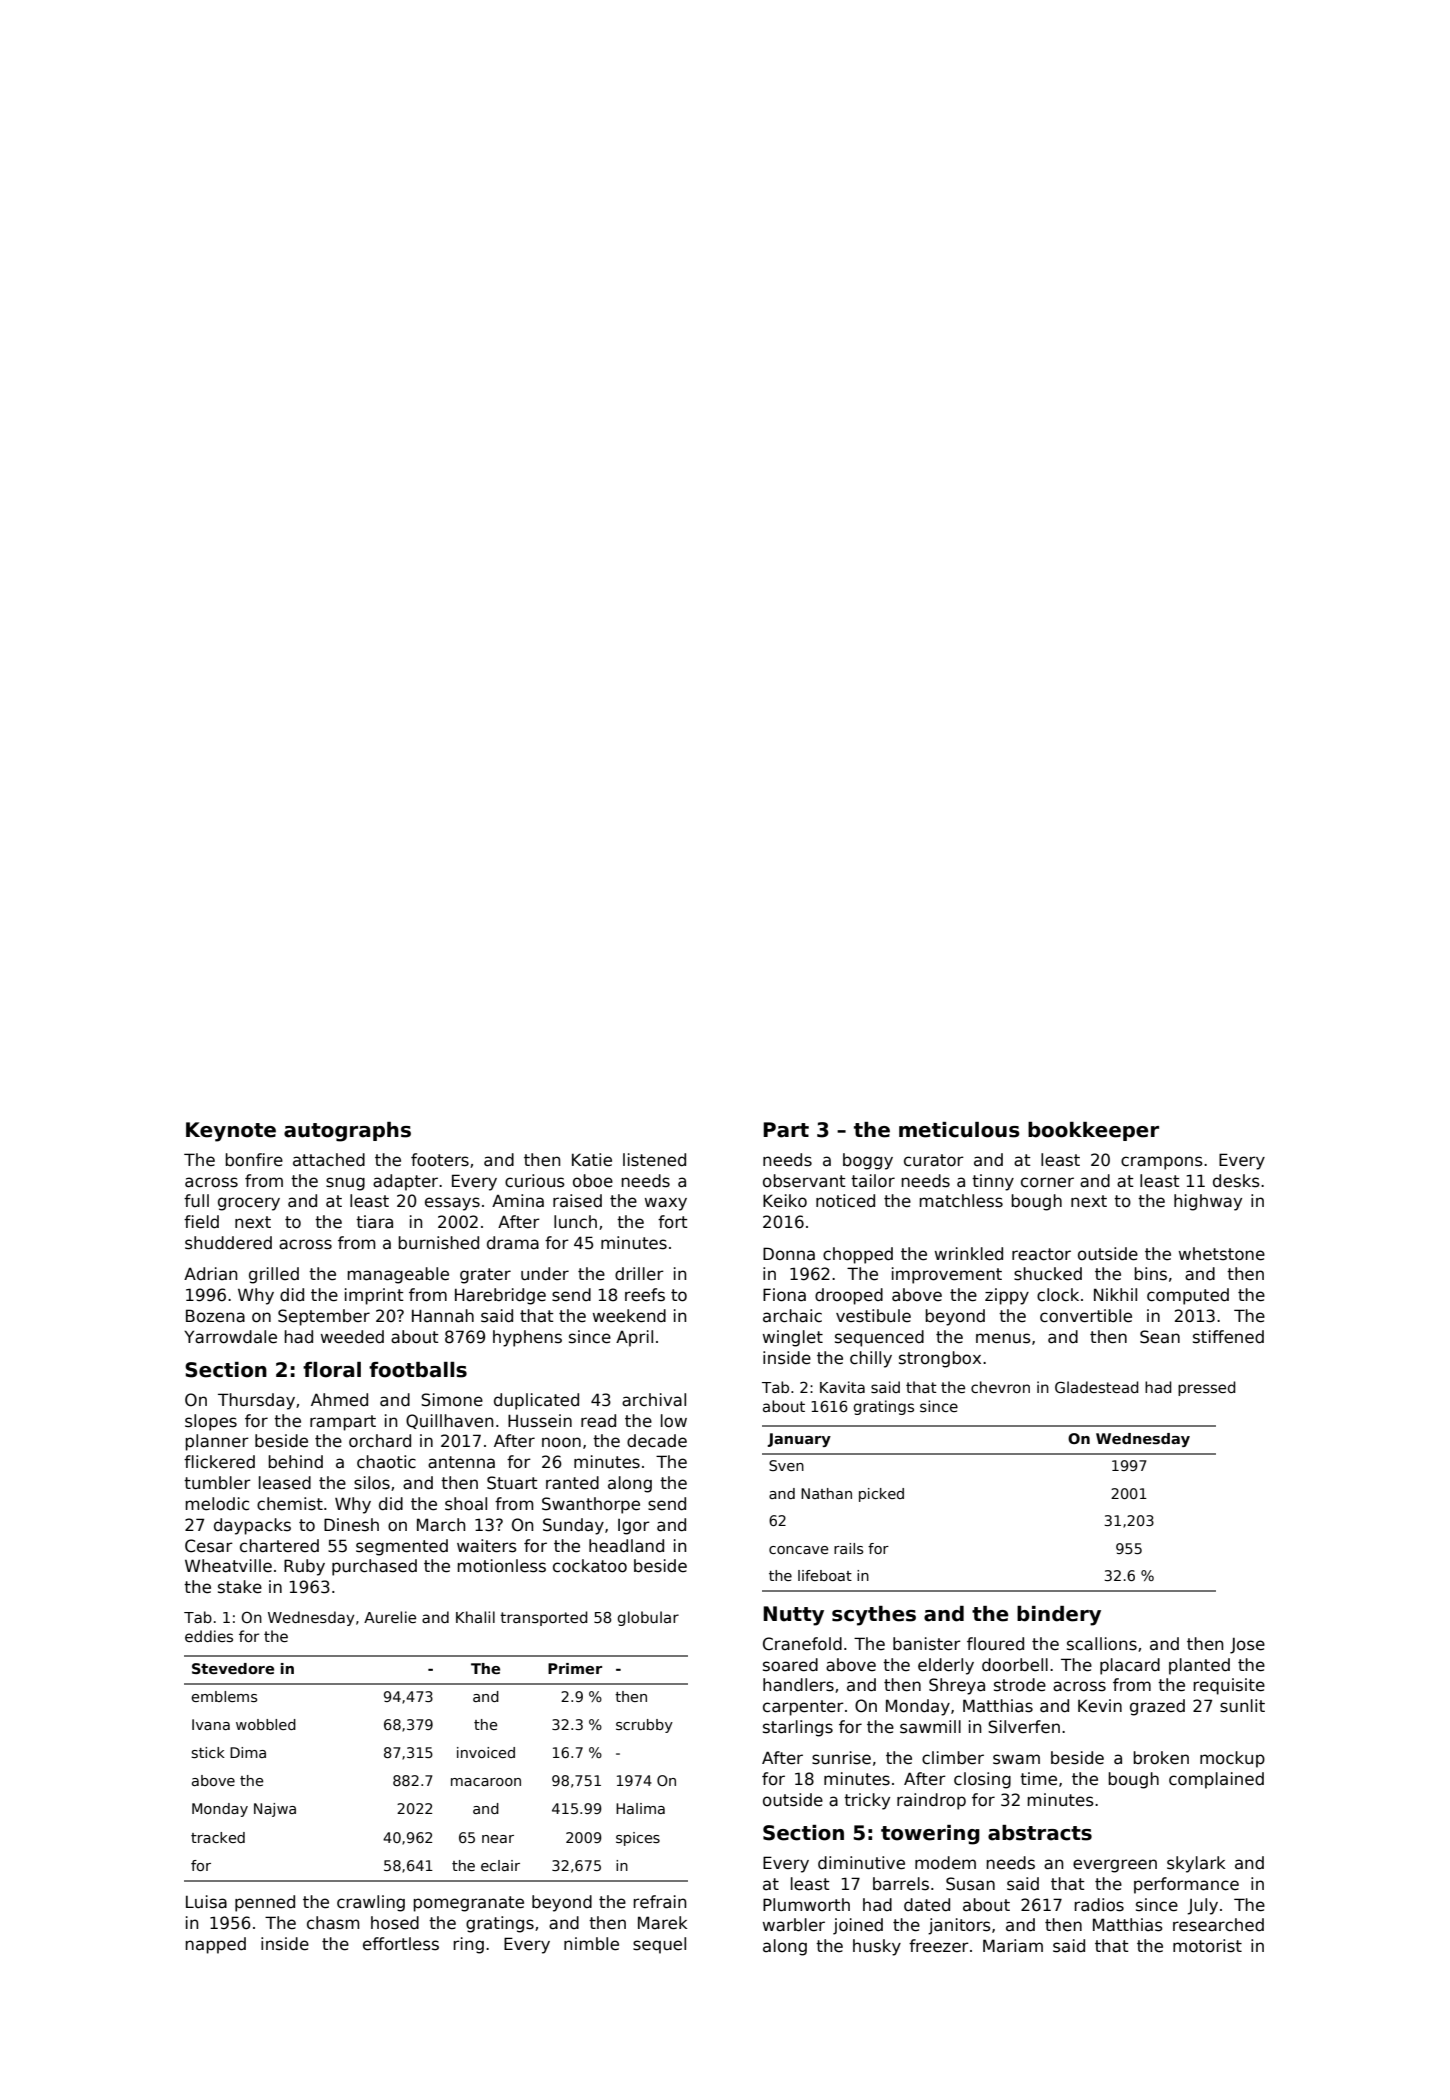  I want to click on listened, so click(654, 1160).
